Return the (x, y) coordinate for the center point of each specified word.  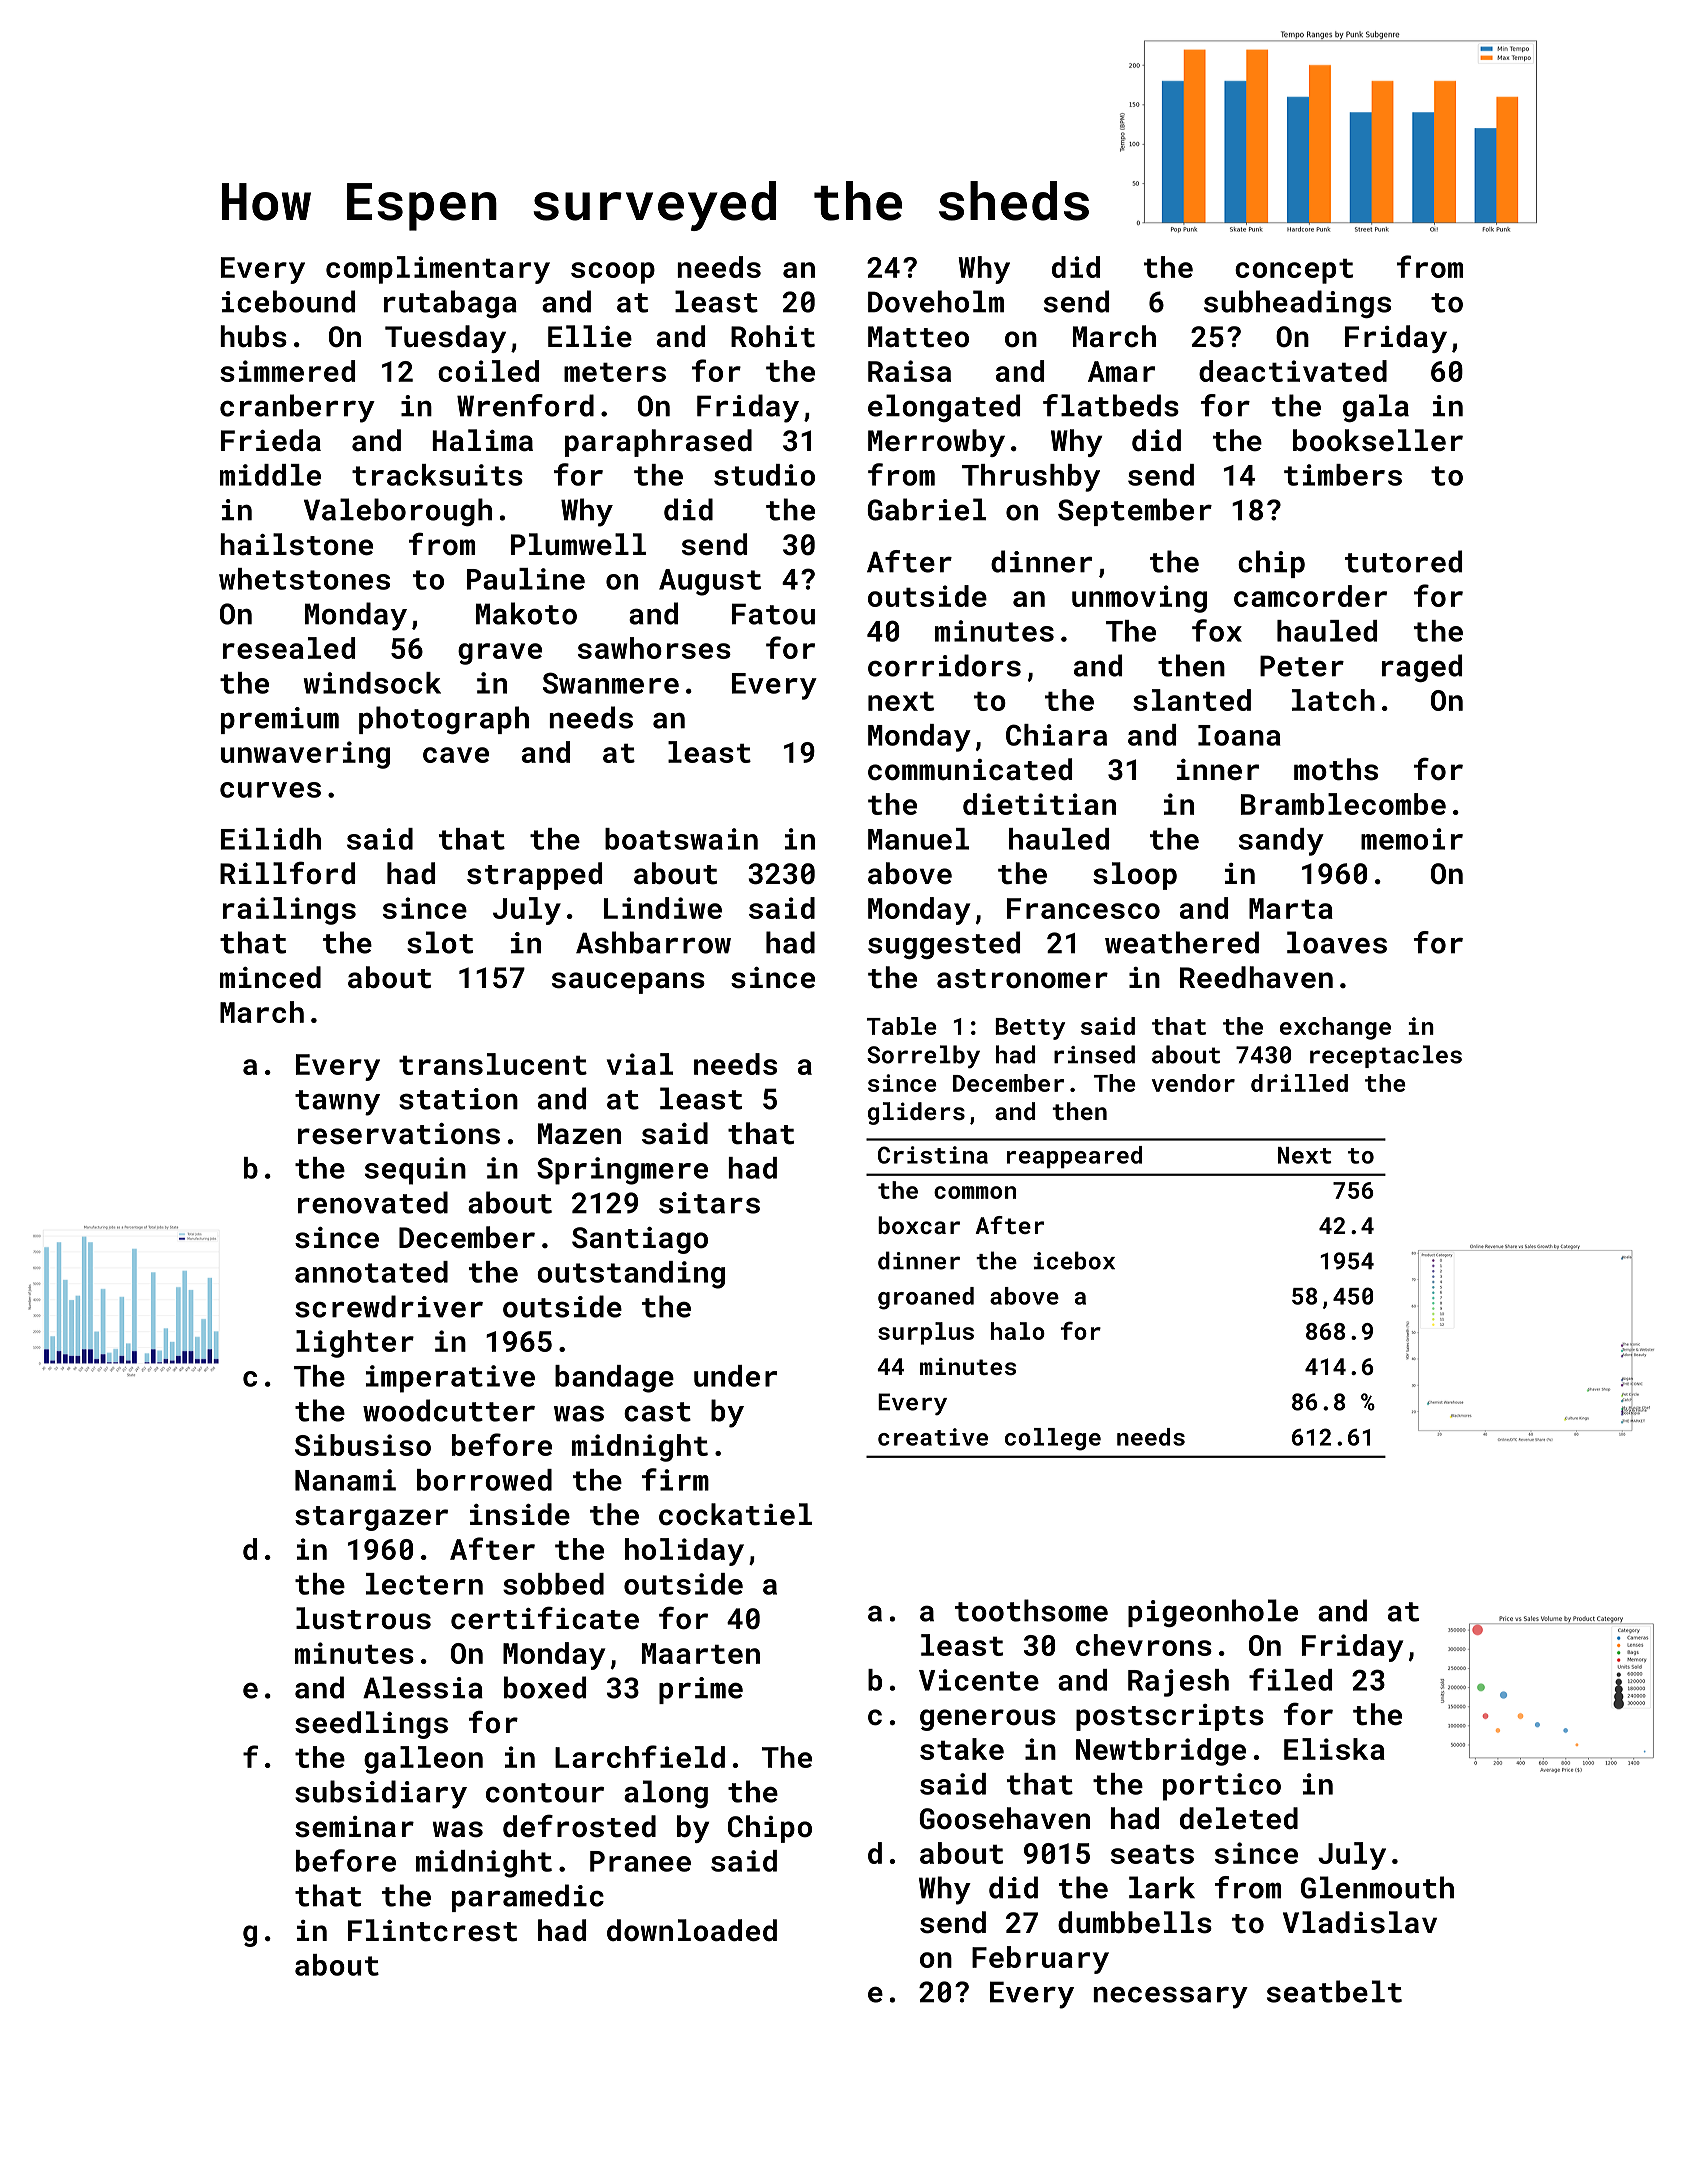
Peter (1302, 666)
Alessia (423, 1687)
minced (270, 977)
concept (1294, 271)
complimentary (438, 270)
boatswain (681, 839)
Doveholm (936, 301)
